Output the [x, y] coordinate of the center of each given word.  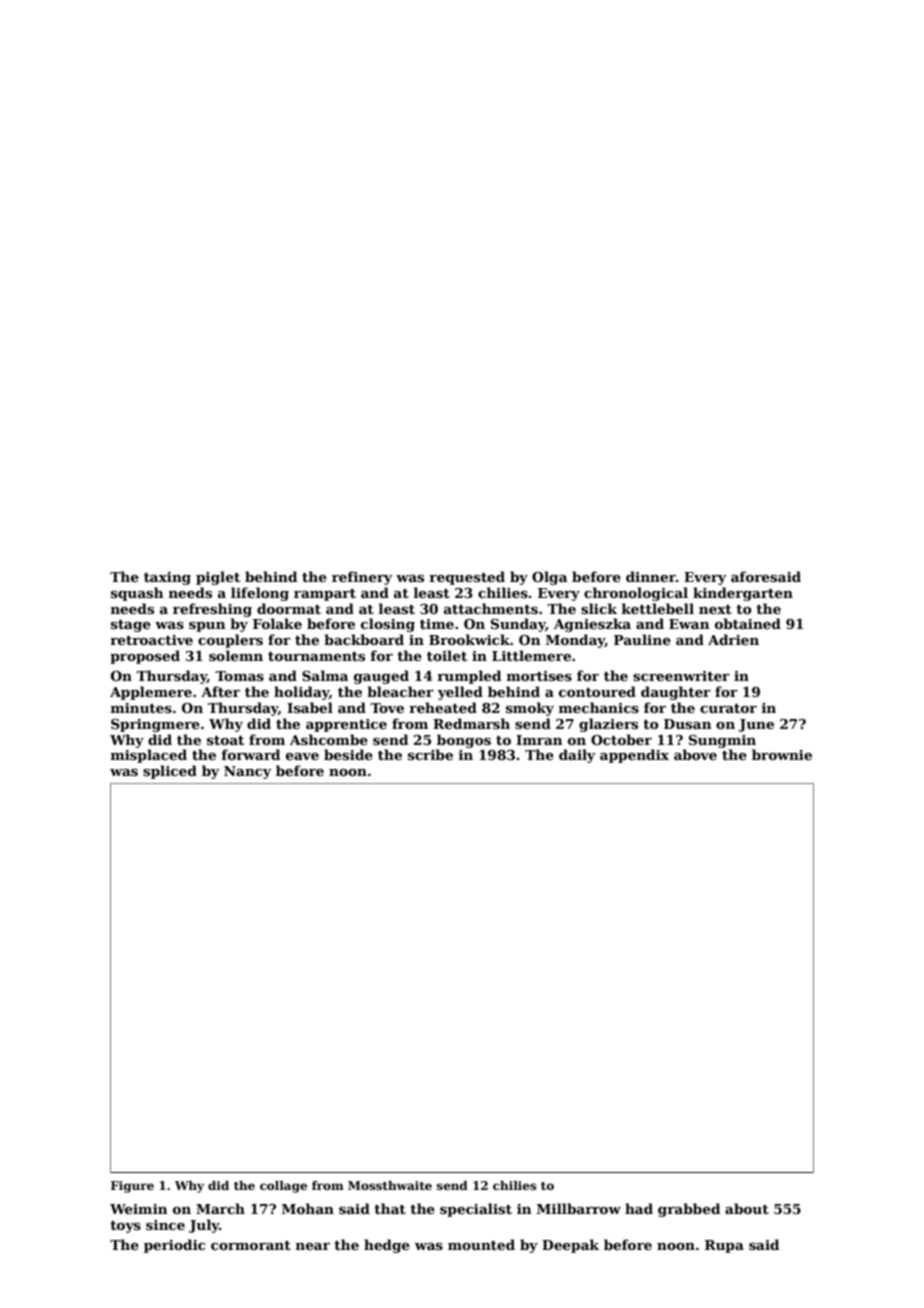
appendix [634, 756]
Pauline [642, 639]
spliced [170, 772]
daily [577, 756]
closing [388, 625]
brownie [782, 754]
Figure [132, 1187]
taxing [167, 578]
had [639, 1208]
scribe [430, 754]
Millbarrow [579, 1208]
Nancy [248, 772]
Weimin [139, 1209]
